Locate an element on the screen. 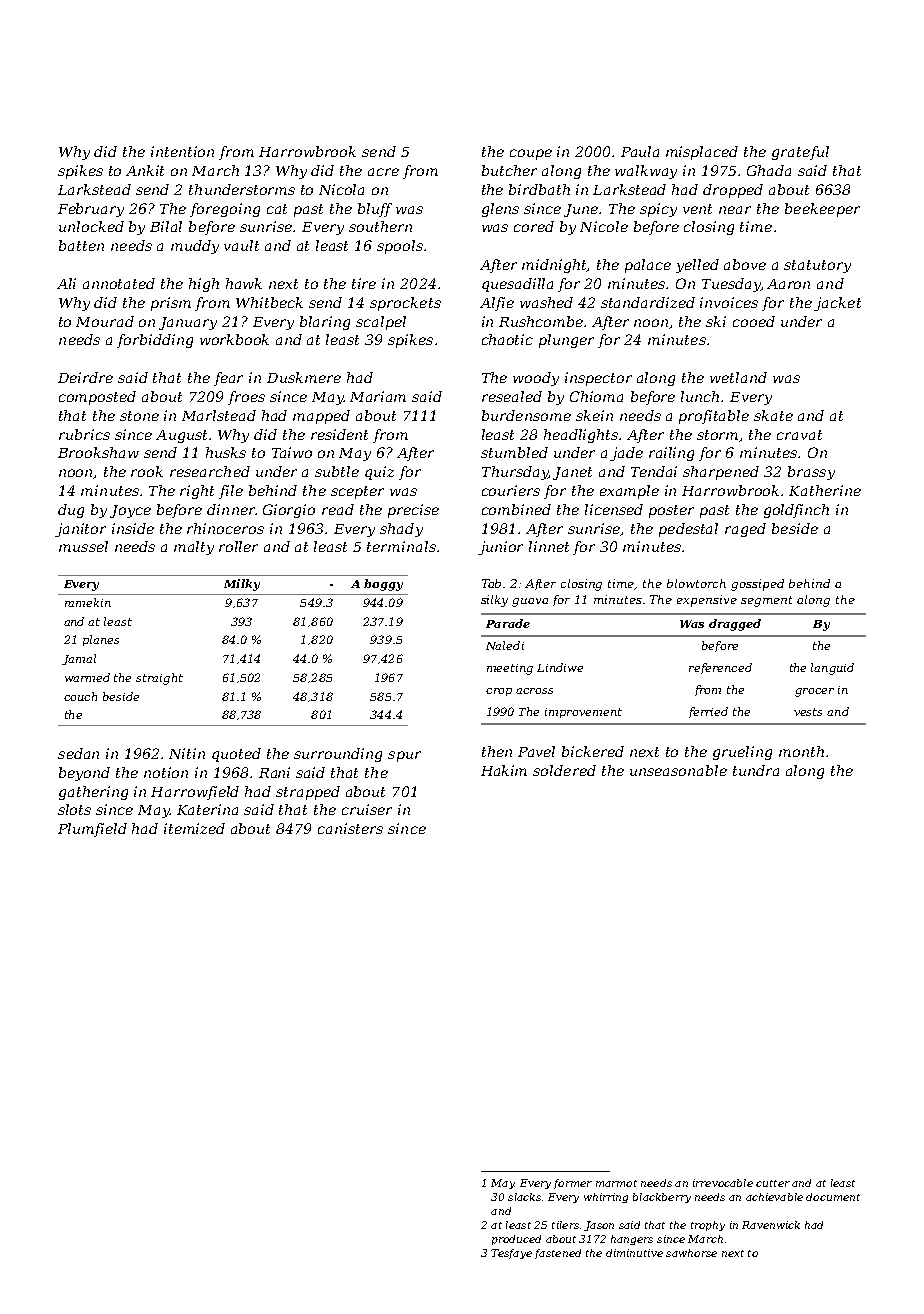 The image size is (924, 1314). pedestal is located at coordinates (688, 530).
